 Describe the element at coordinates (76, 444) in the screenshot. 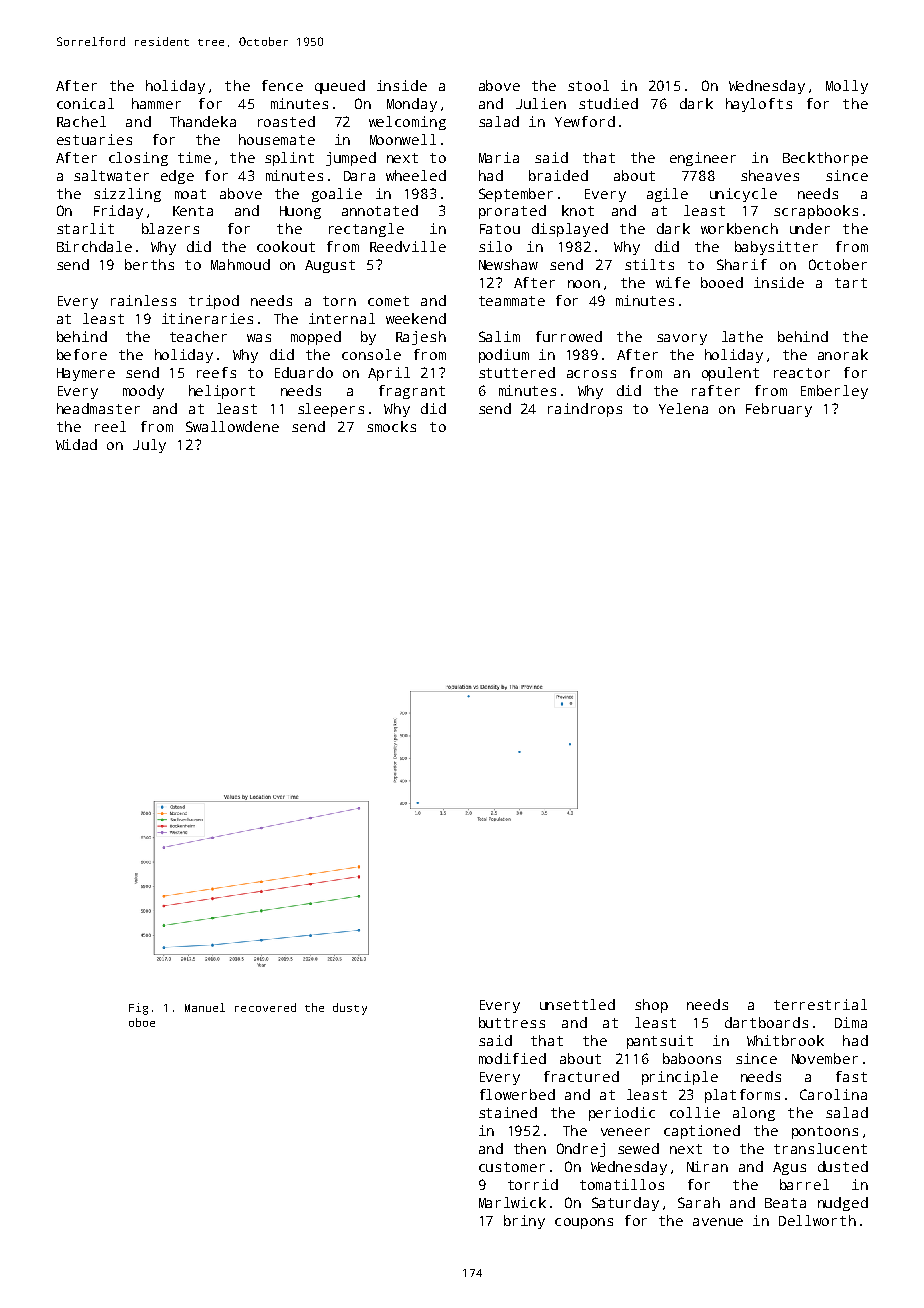

I see `Widad` at that location.
